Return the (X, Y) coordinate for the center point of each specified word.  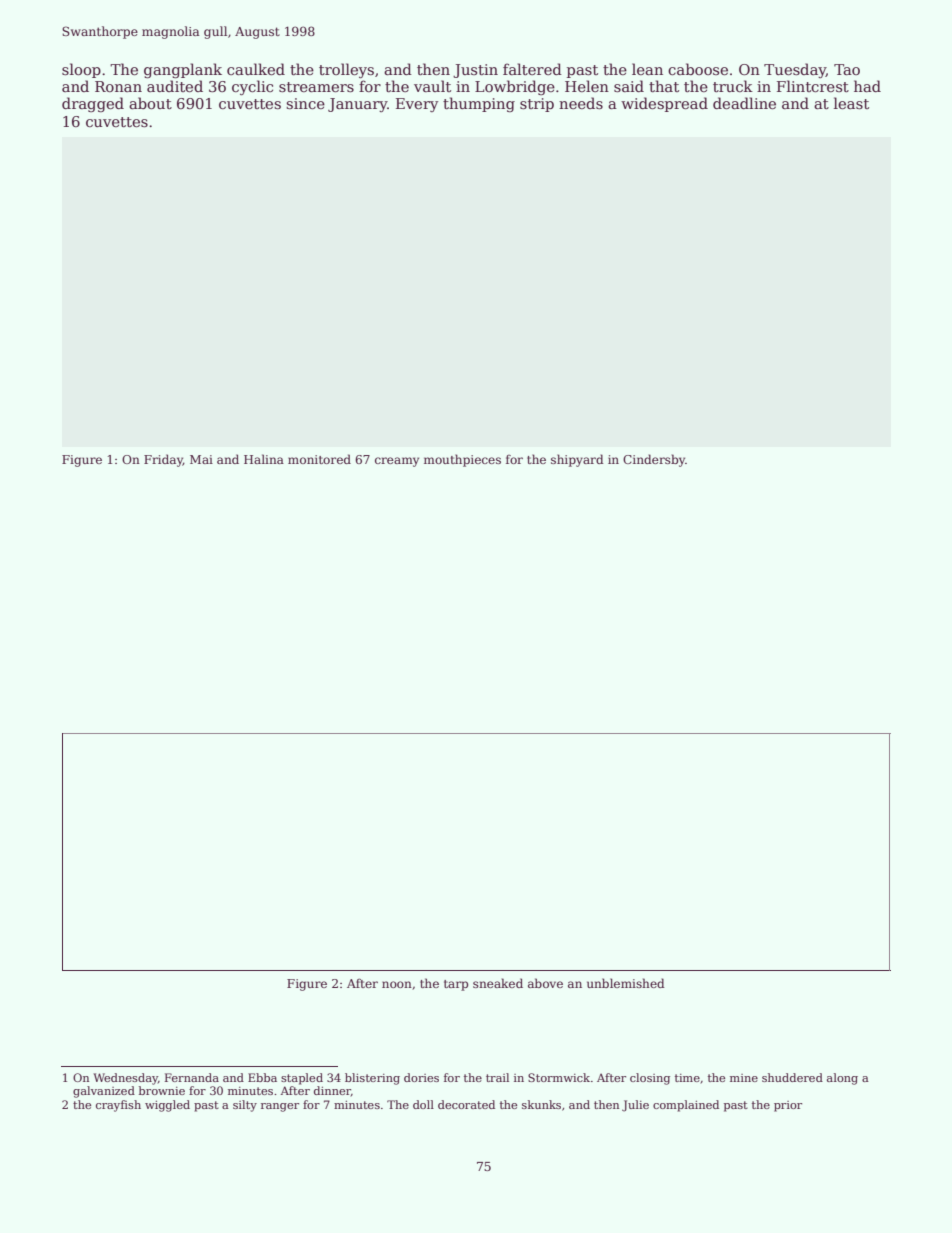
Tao (847, 69)
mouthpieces (462, 460)
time (687, 1078)
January (357, 105)
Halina (264, 459)
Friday (163, 460)
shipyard (577, 460)
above (545, 983)
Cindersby (654, 460)
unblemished (626, 983)
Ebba (262, 1077)
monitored (319, 459)
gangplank (183, 70)
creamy (397, 462)
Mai (201, 459)
